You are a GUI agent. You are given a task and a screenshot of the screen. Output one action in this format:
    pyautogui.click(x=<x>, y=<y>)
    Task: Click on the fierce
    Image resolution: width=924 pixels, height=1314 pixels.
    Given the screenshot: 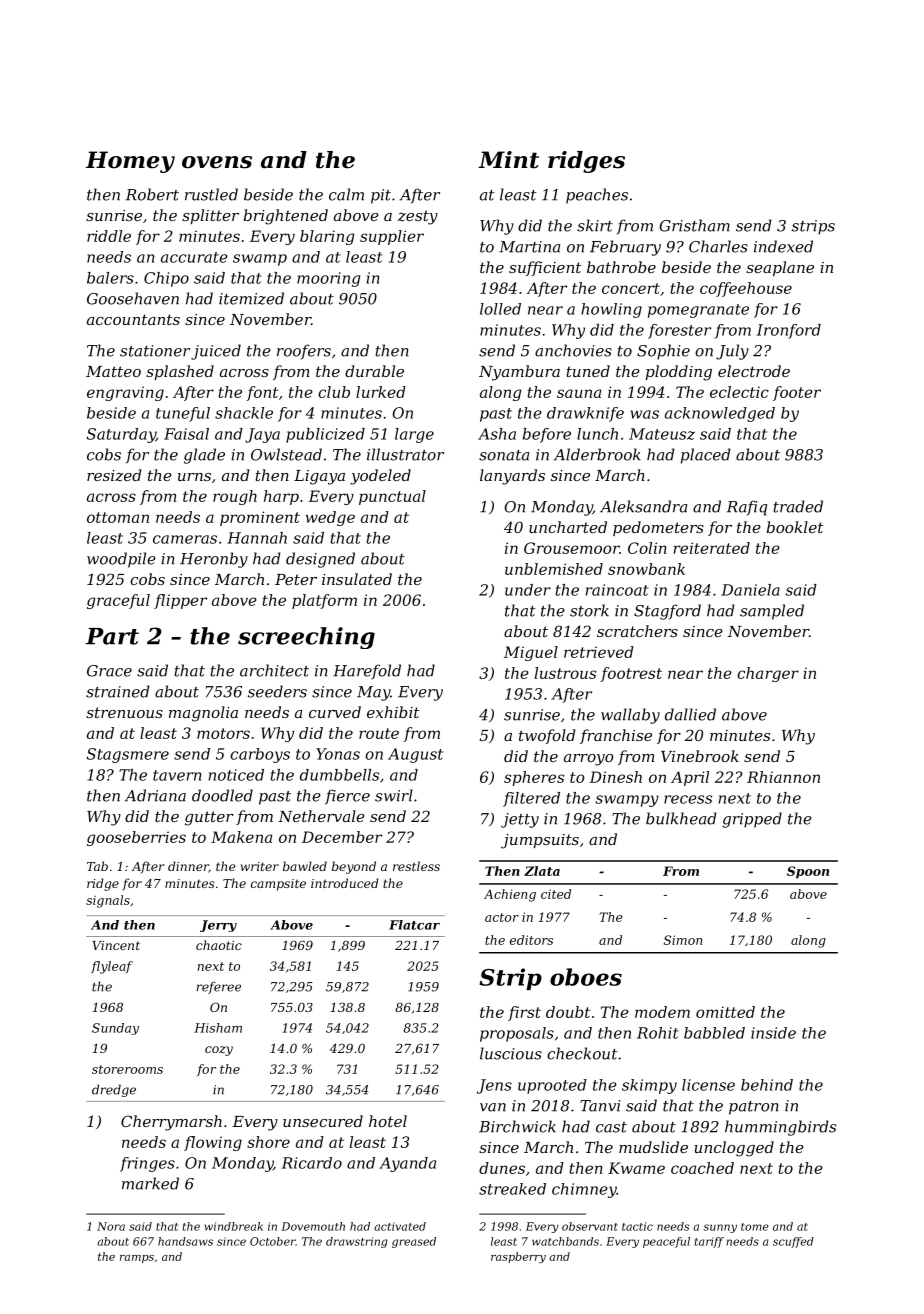 What is the action you would take?
    pyautogui.click(x=347, y=797)
